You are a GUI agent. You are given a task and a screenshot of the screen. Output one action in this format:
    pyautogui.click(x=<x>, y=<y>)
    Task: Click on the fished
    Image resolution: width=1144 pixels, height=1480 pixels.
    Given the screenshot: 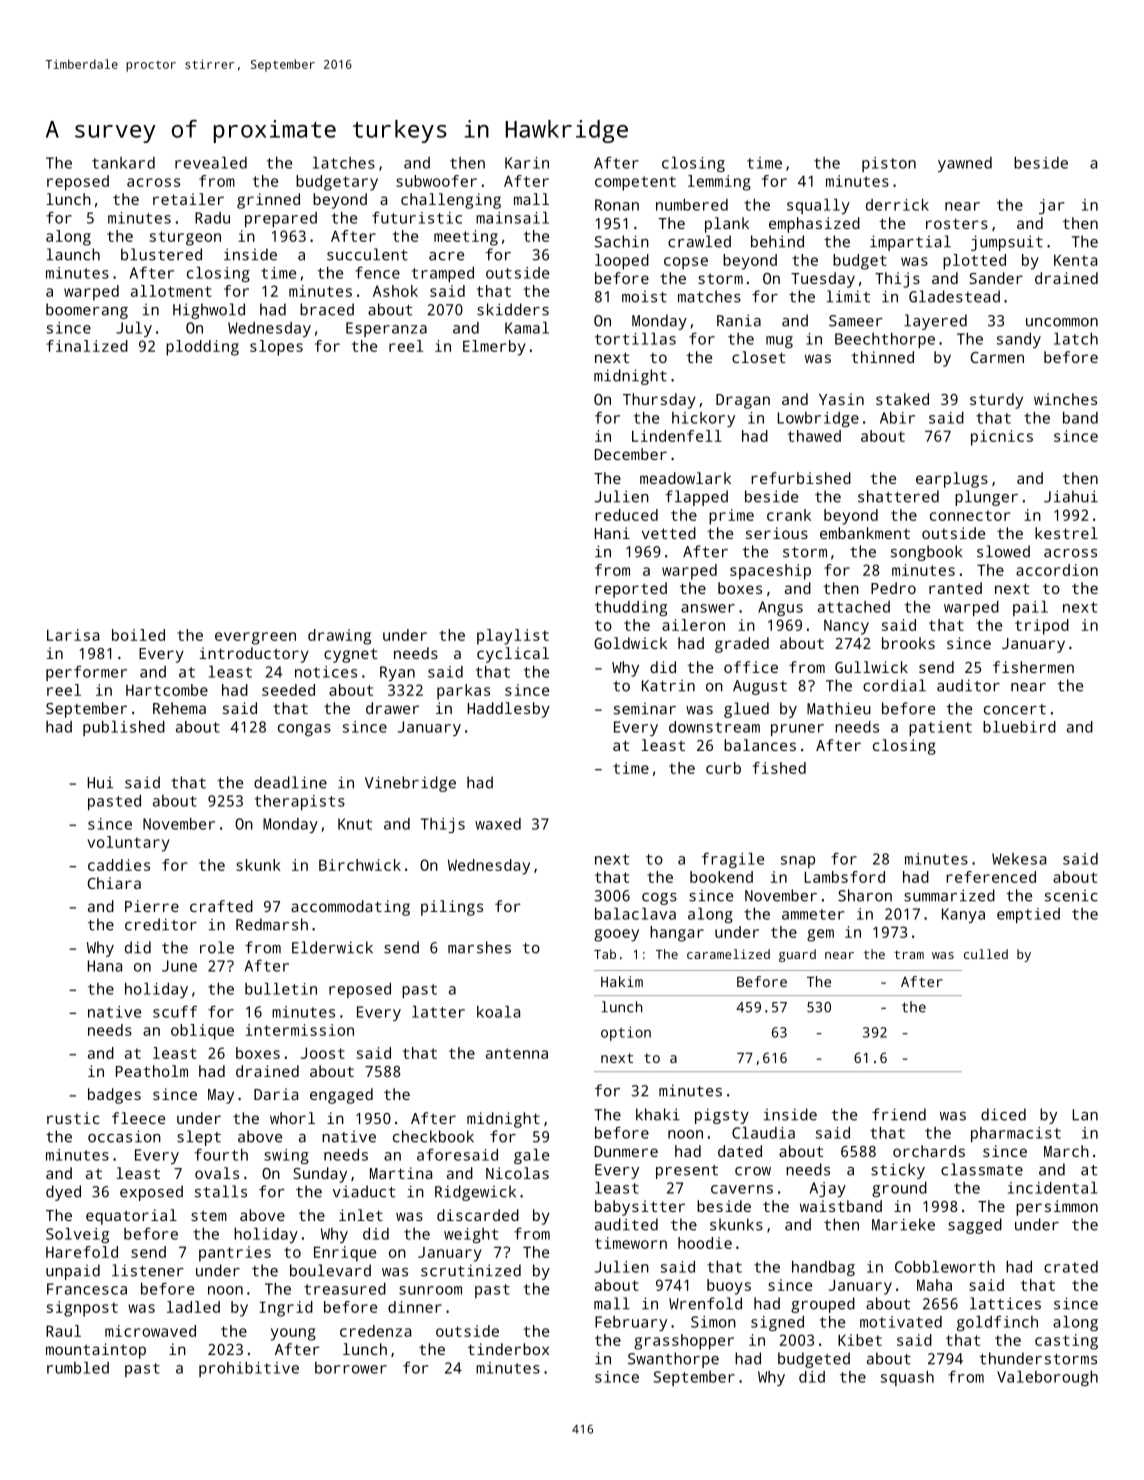 What is the action you would take?
    pyautogui.click(x=779, y=768)
